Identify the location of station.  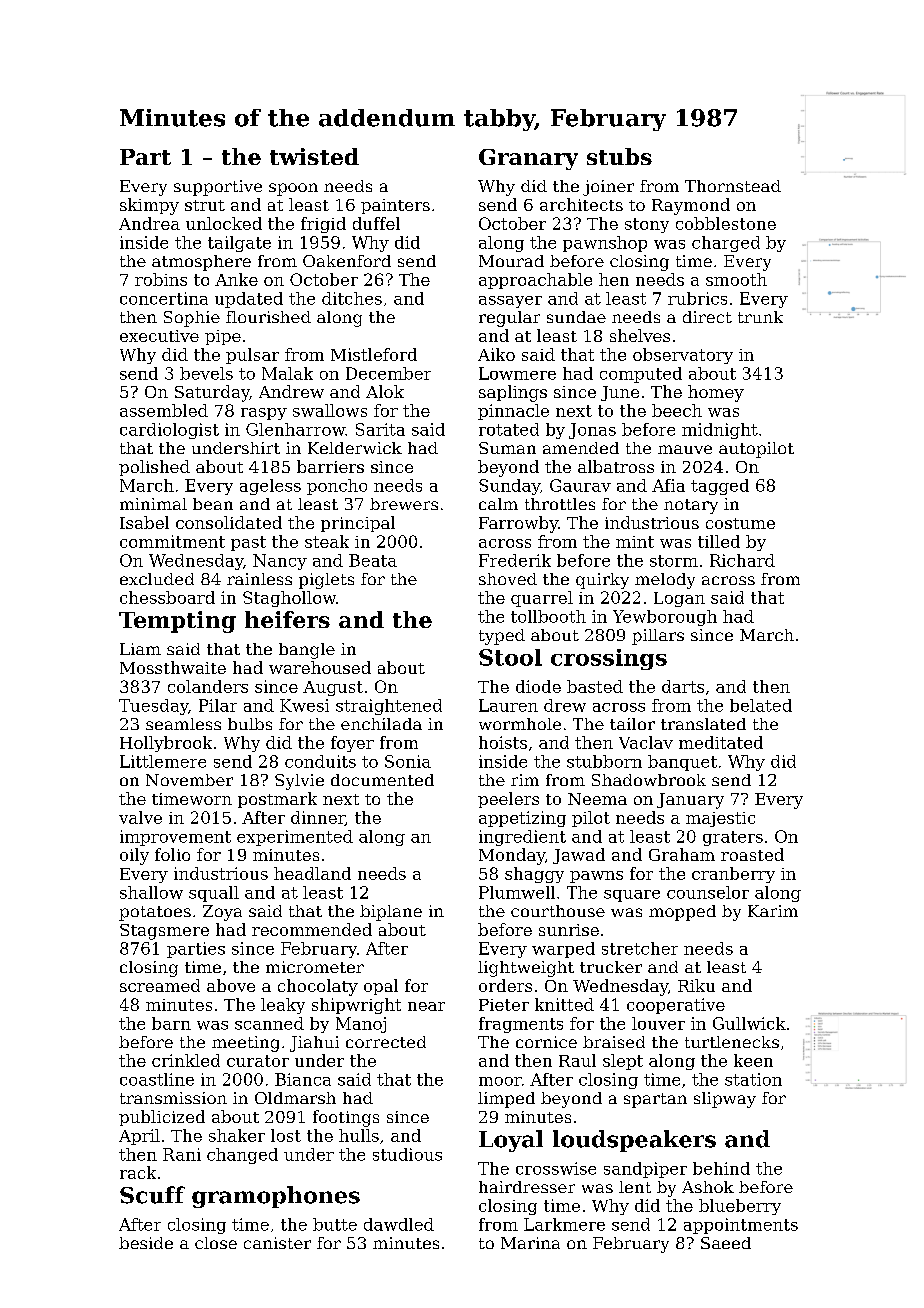
(753, 1079).
